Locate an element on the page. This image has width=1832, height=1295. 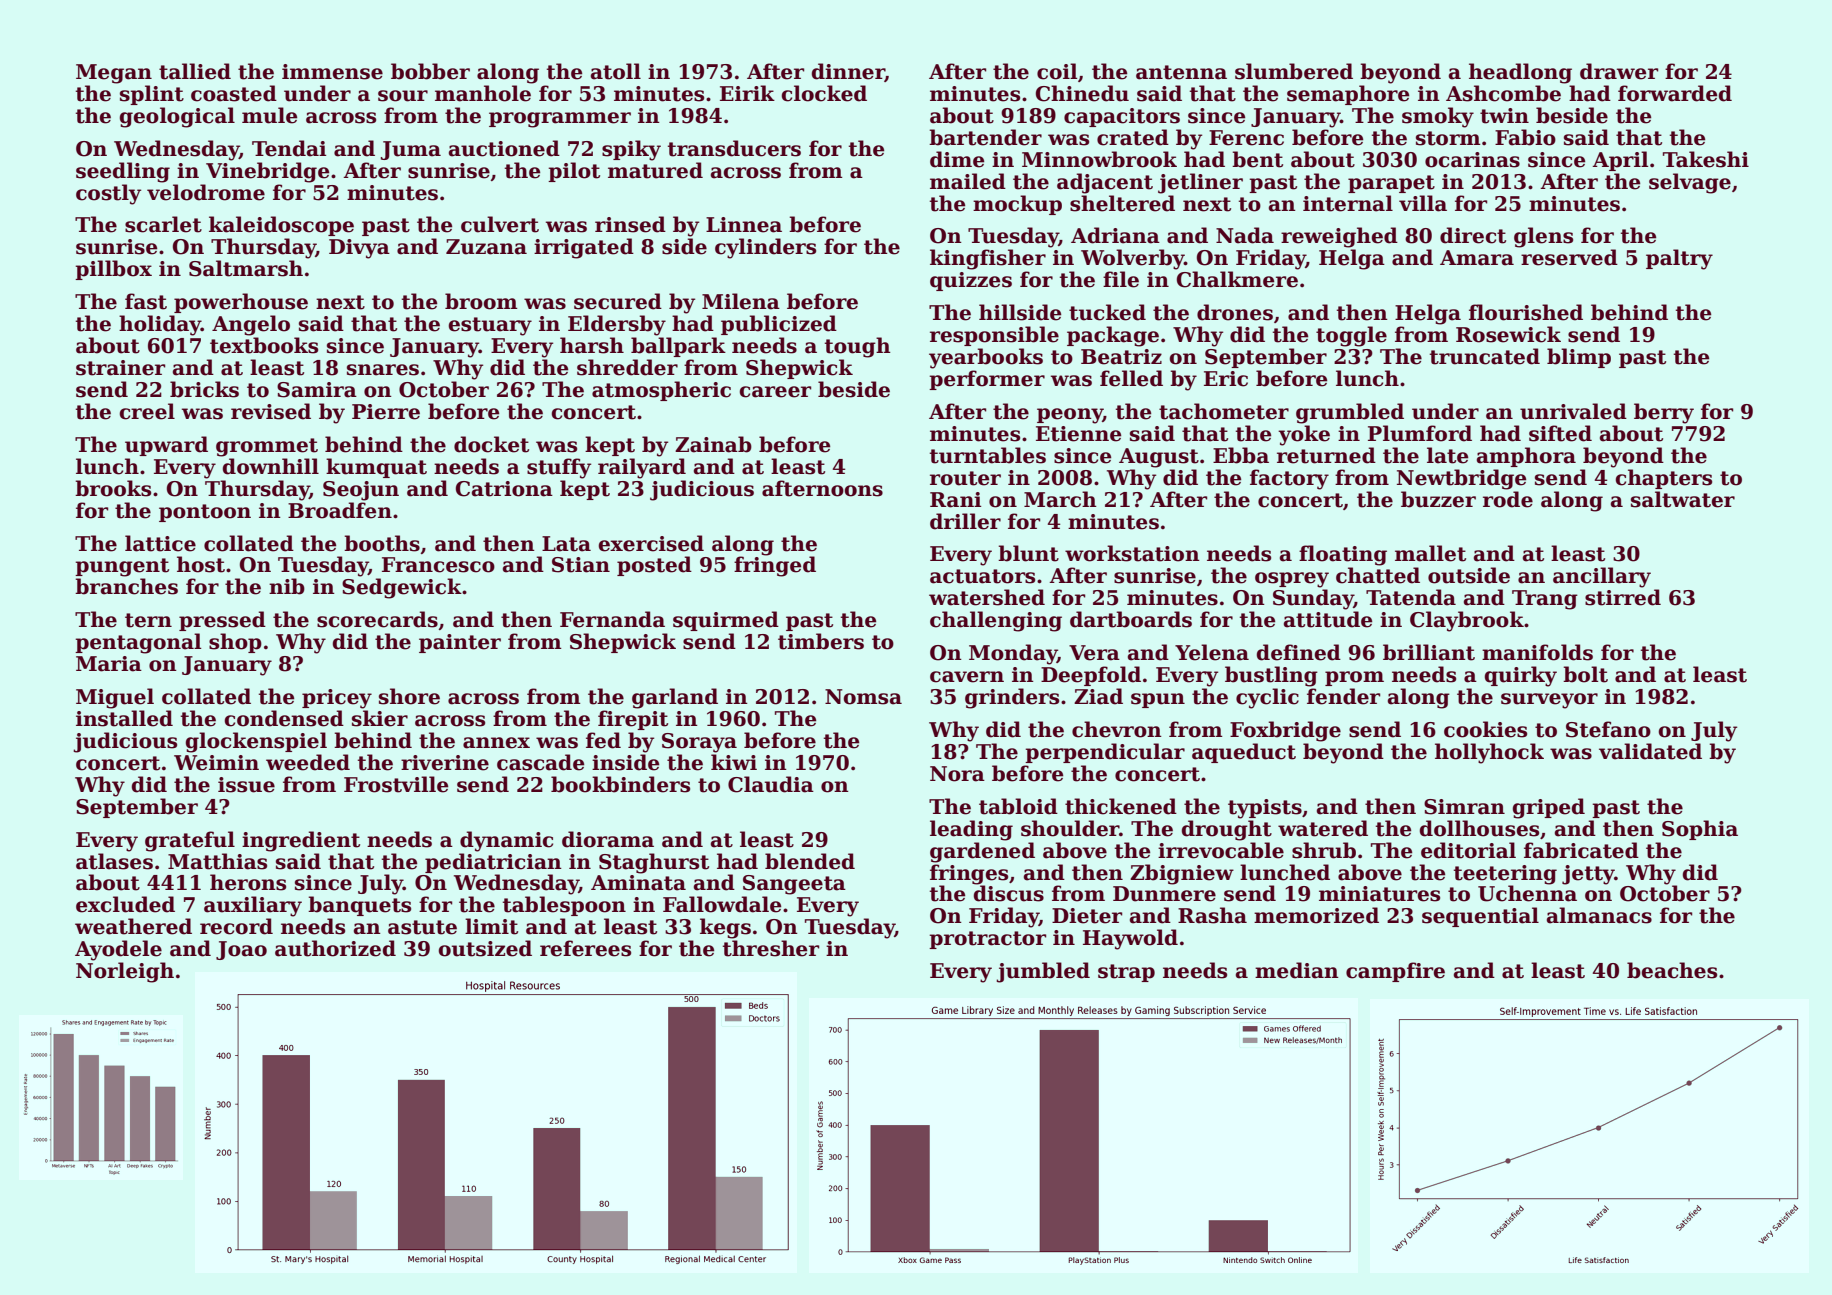
Aminata is located at coordinates (638, 883).
